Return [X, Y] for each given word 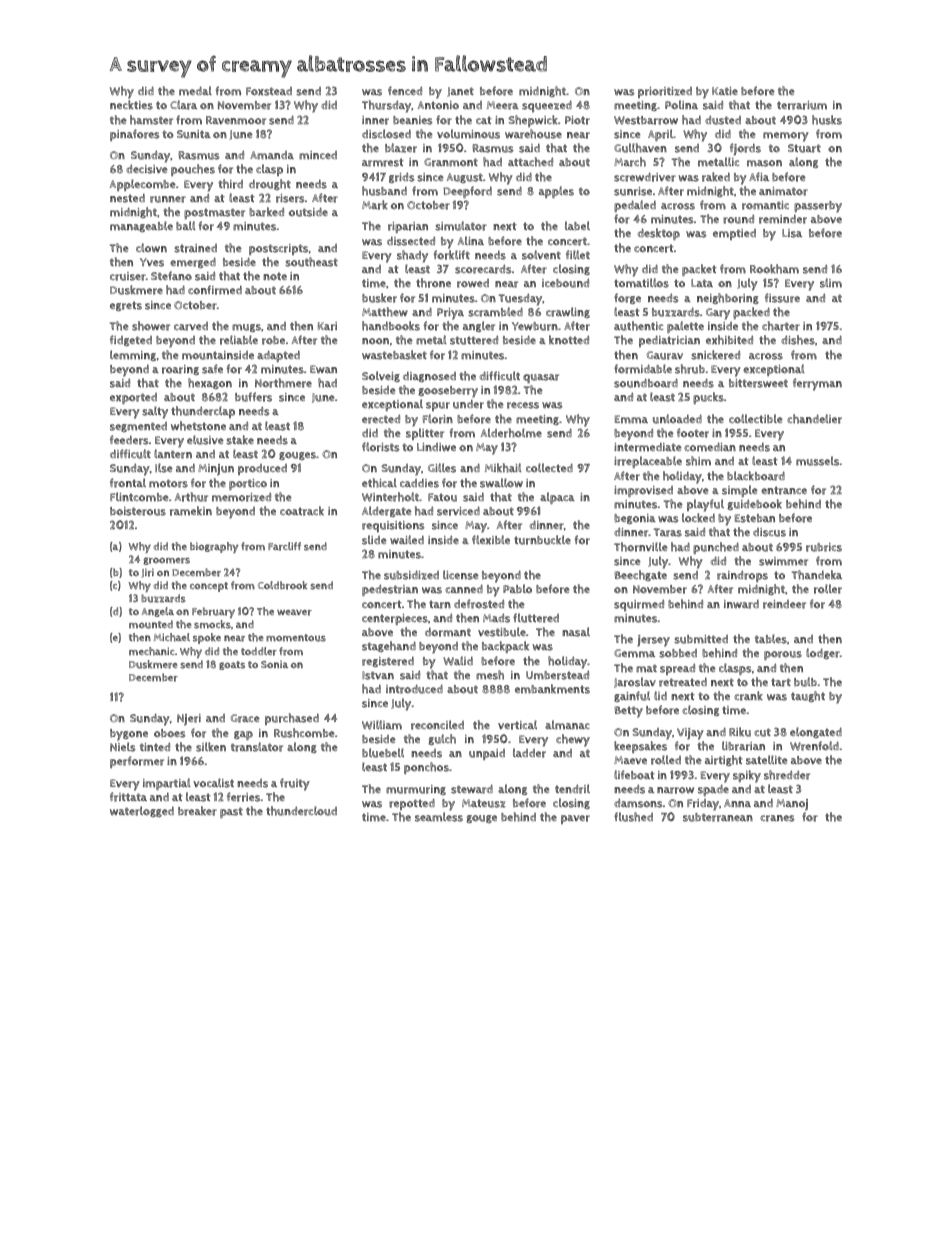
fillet [578, 254]
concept [209, 587]
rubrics [824, 547]
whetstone [198, 426]
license [461, 575]
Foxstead [269, 91]
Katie [725, 91]
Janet [460, 92]
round [738, 219]
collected [549, 468]
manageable [141, 226]
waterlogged [142, 811]
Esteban [755, 518]
